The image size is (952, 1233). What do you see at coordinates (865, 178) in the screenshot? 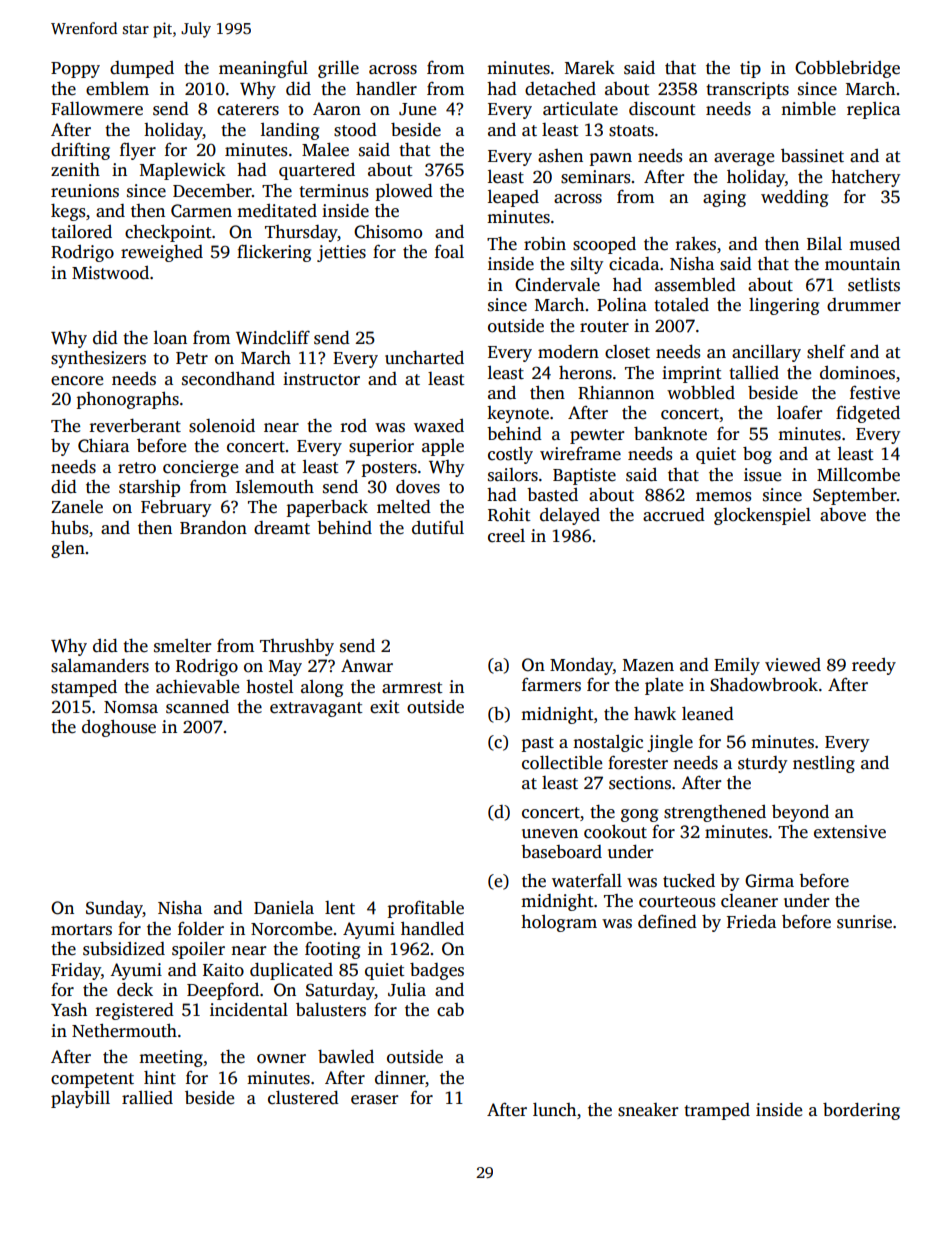
I see `hatchery` at bounding box center [865, 178].
